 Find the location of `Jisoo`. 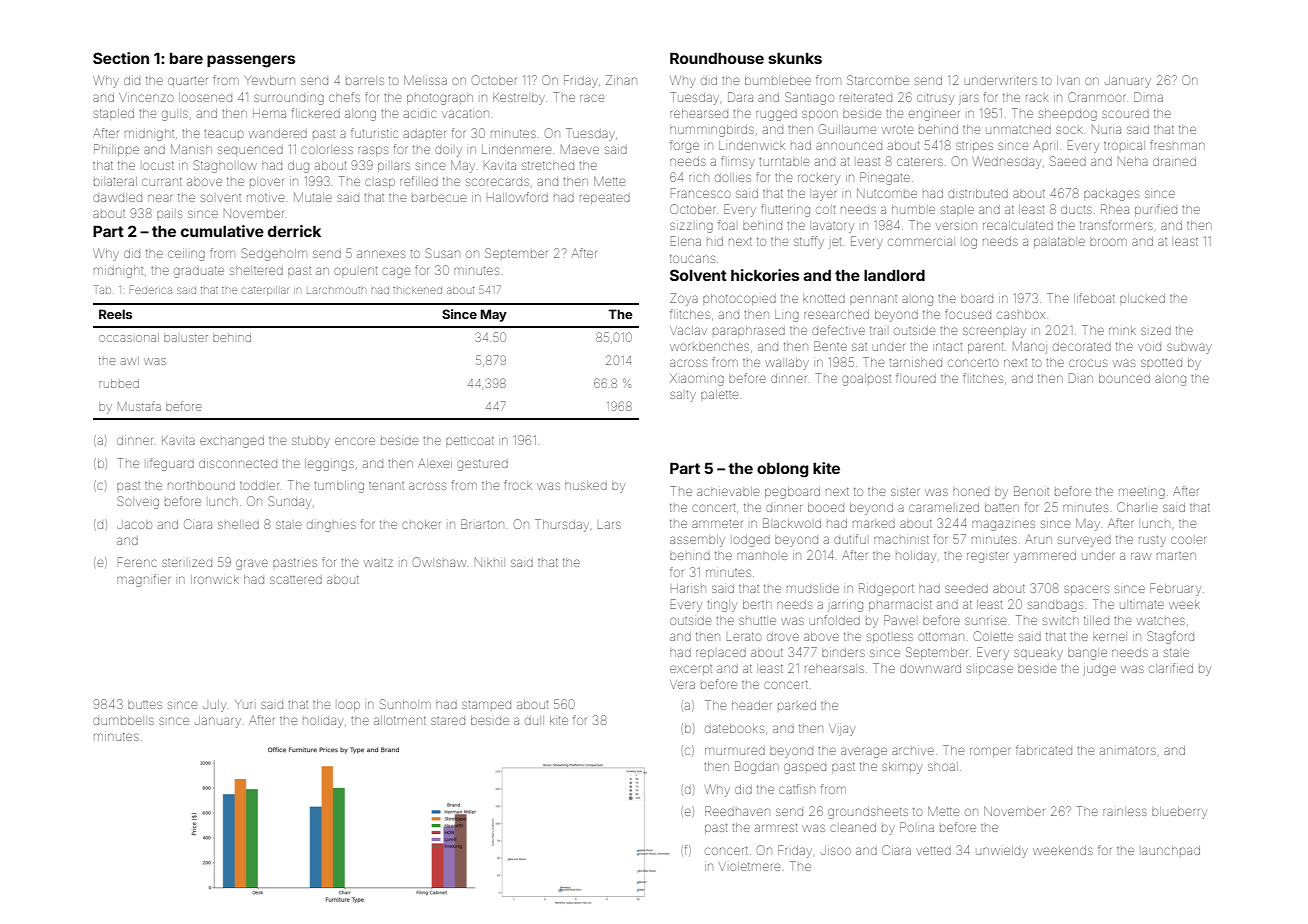

Jisoo is located at coordinates (836, 850).
